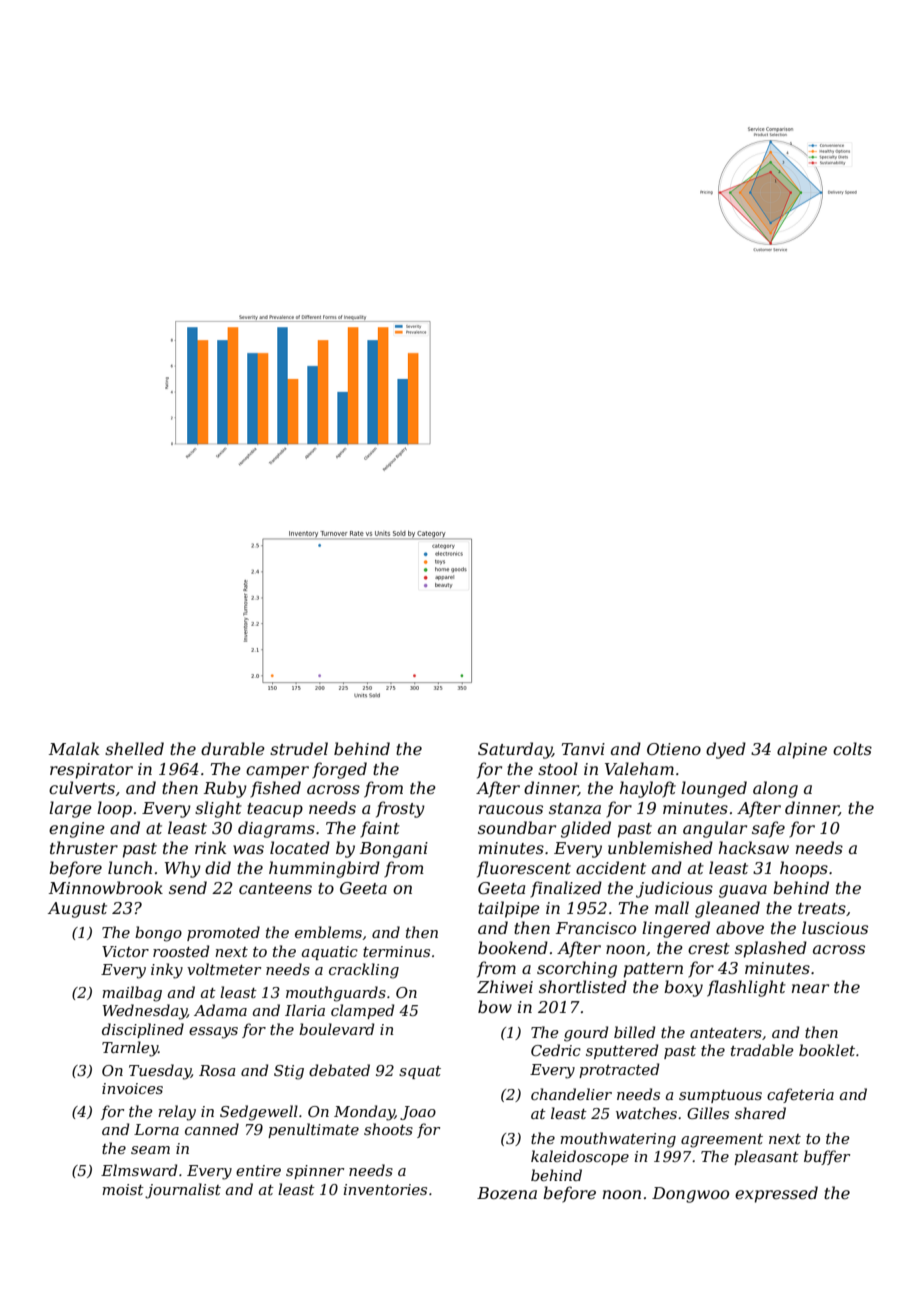 The image size is (924, 1308). Describe the element at coordinates (524, 869) in the screenshot. I see `fluorescent` at that location.
